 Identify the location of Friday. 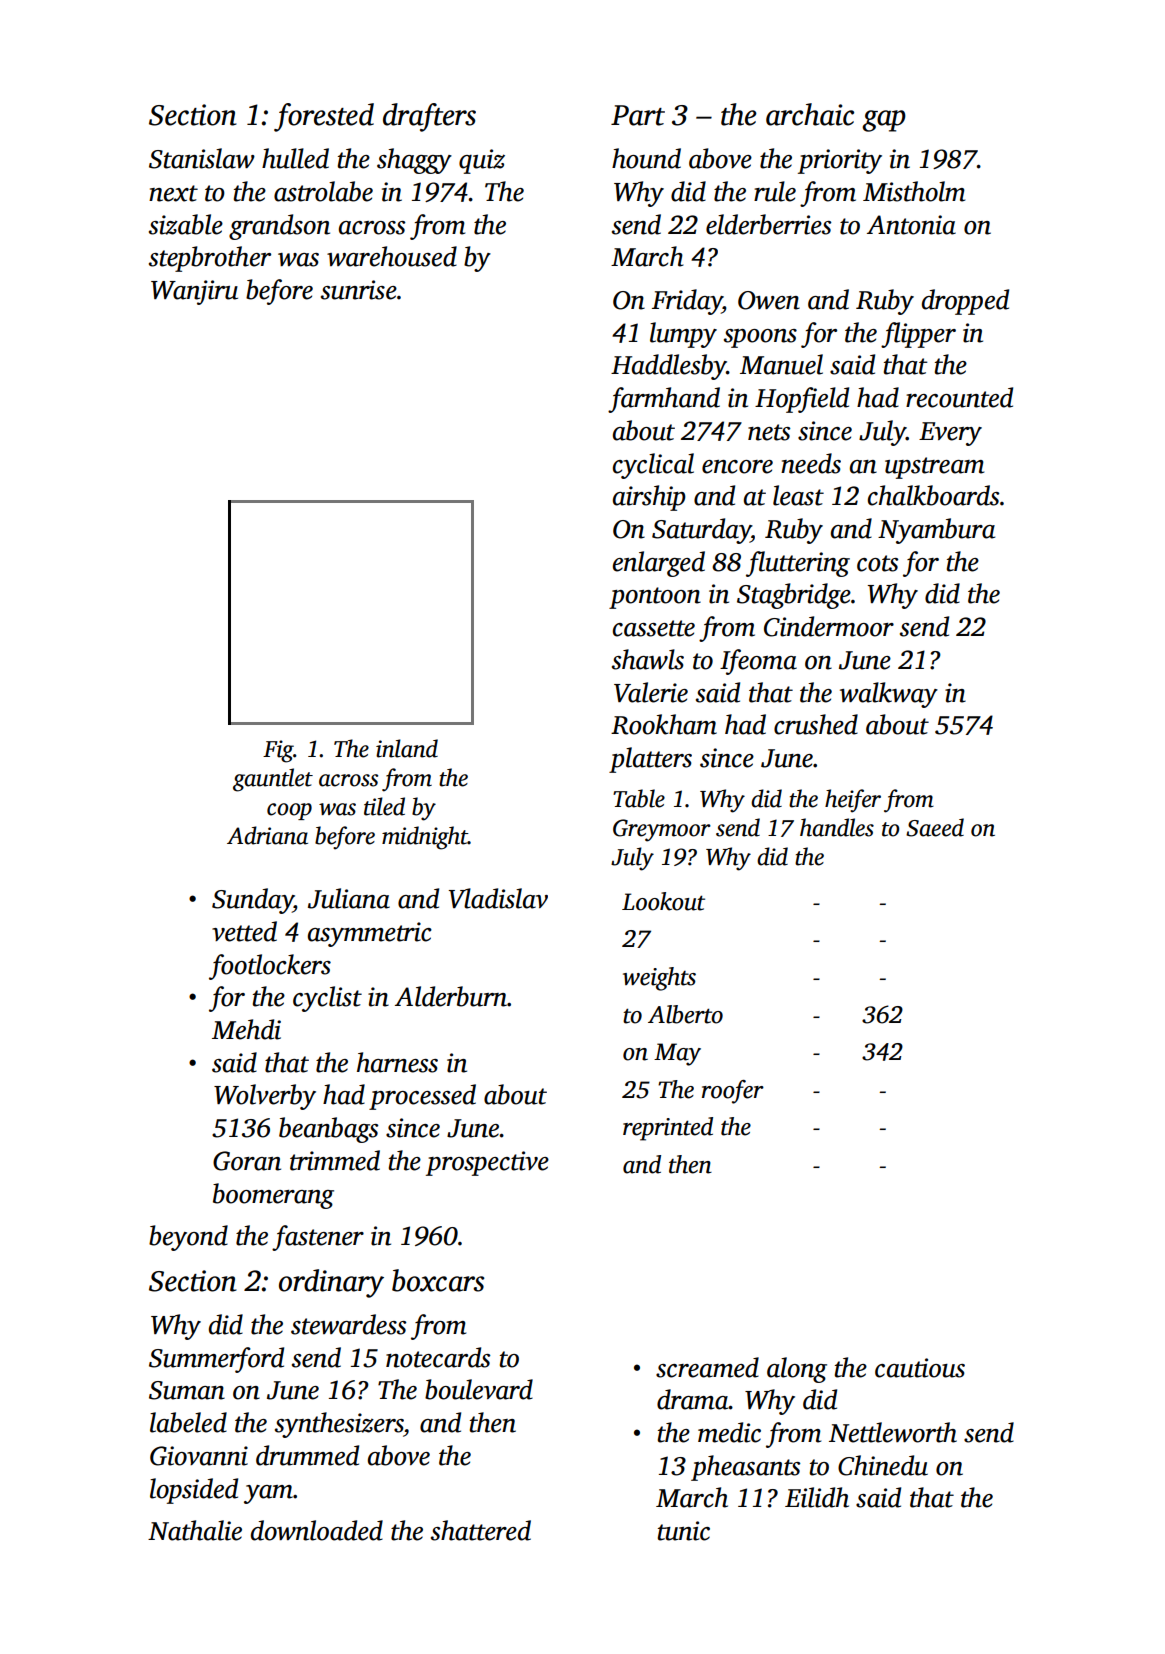
(687, 302).
